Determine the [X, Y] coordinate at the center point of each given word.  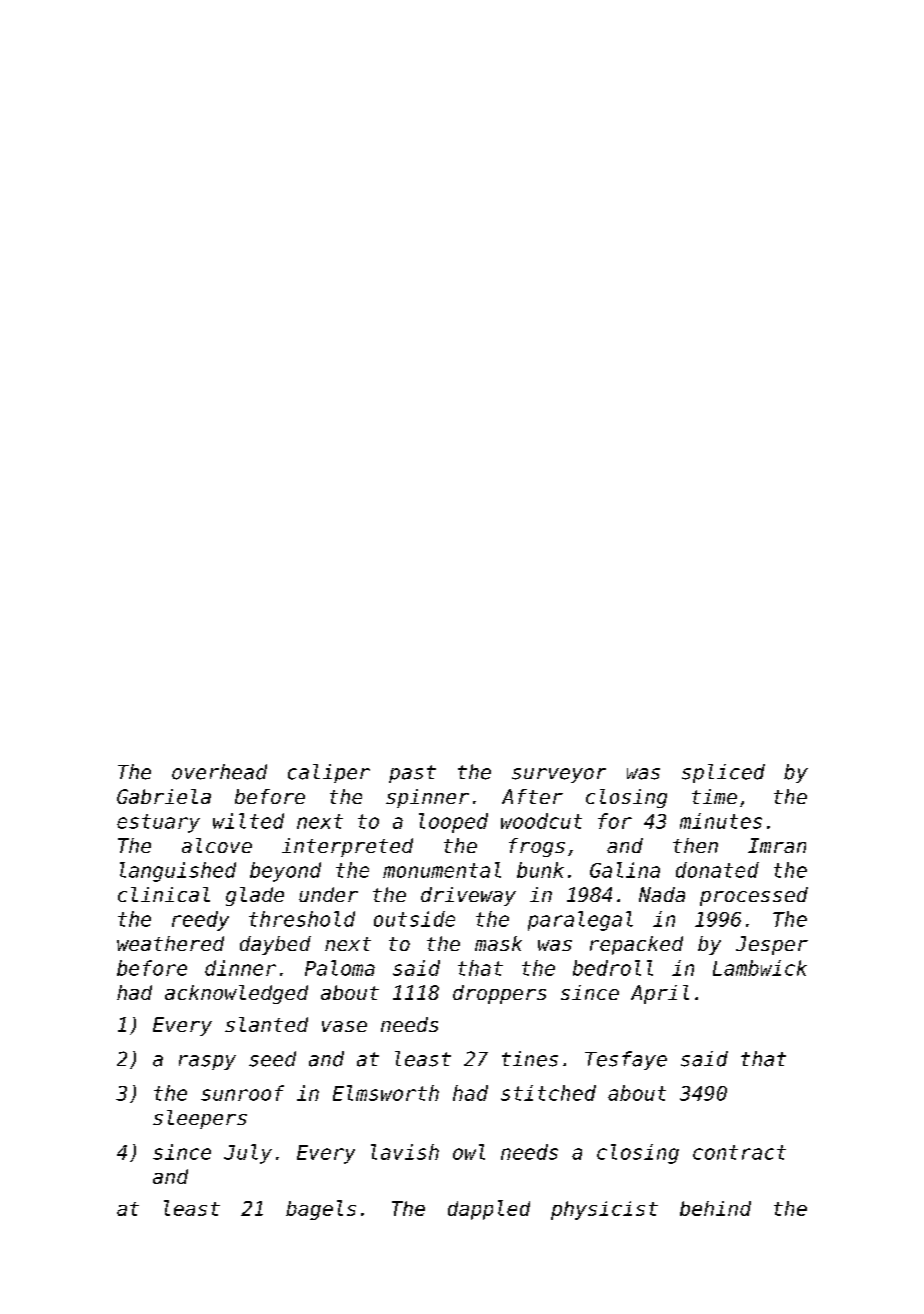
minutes [721, 821]
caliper [329, 773]
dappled [489, 1210]
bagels [321, 1210]
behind [715, 1208]
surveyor [559, 775]
